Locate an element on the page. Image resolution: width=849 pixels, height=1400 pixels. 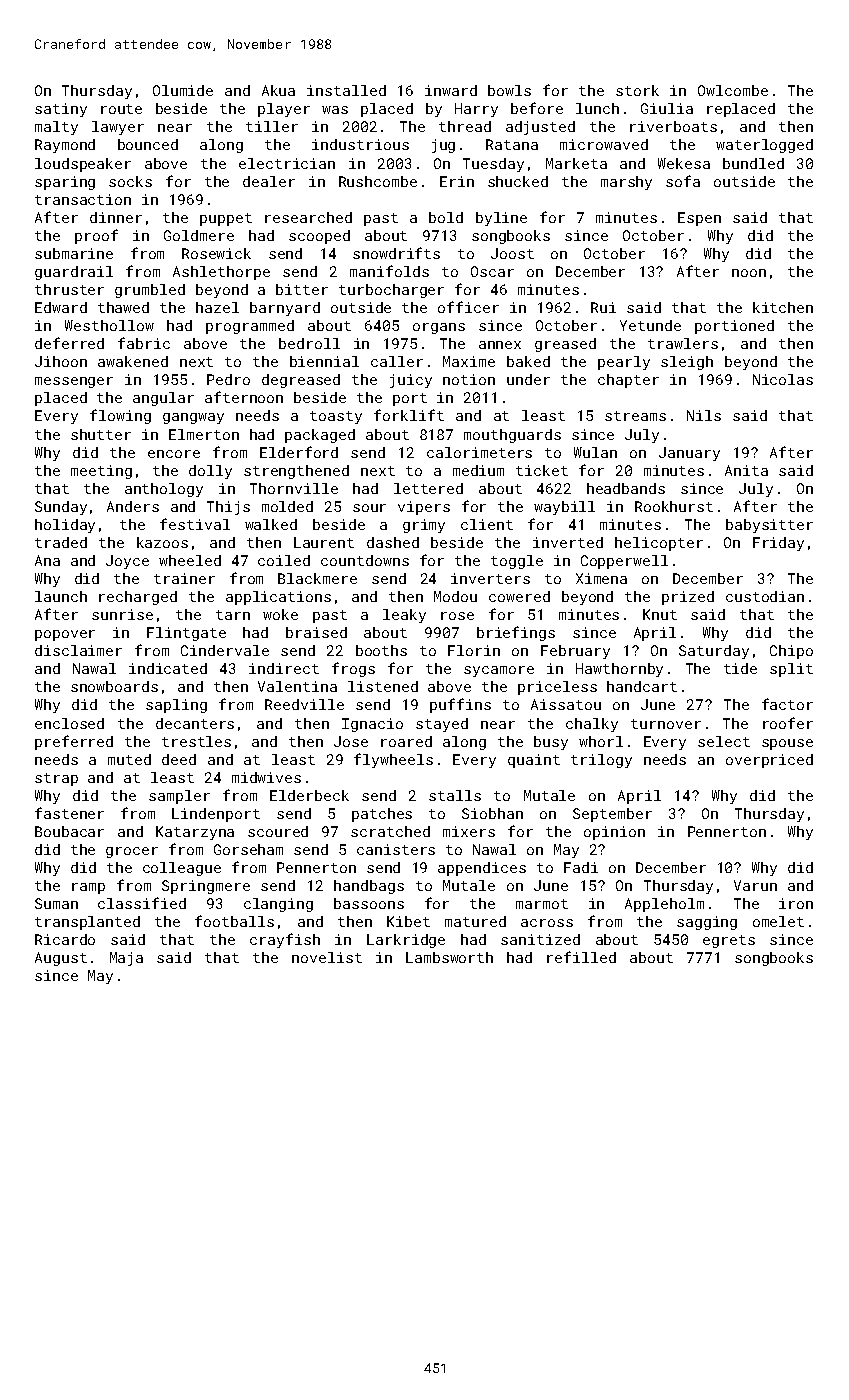
opinion is located at coordinates (614, 833).
